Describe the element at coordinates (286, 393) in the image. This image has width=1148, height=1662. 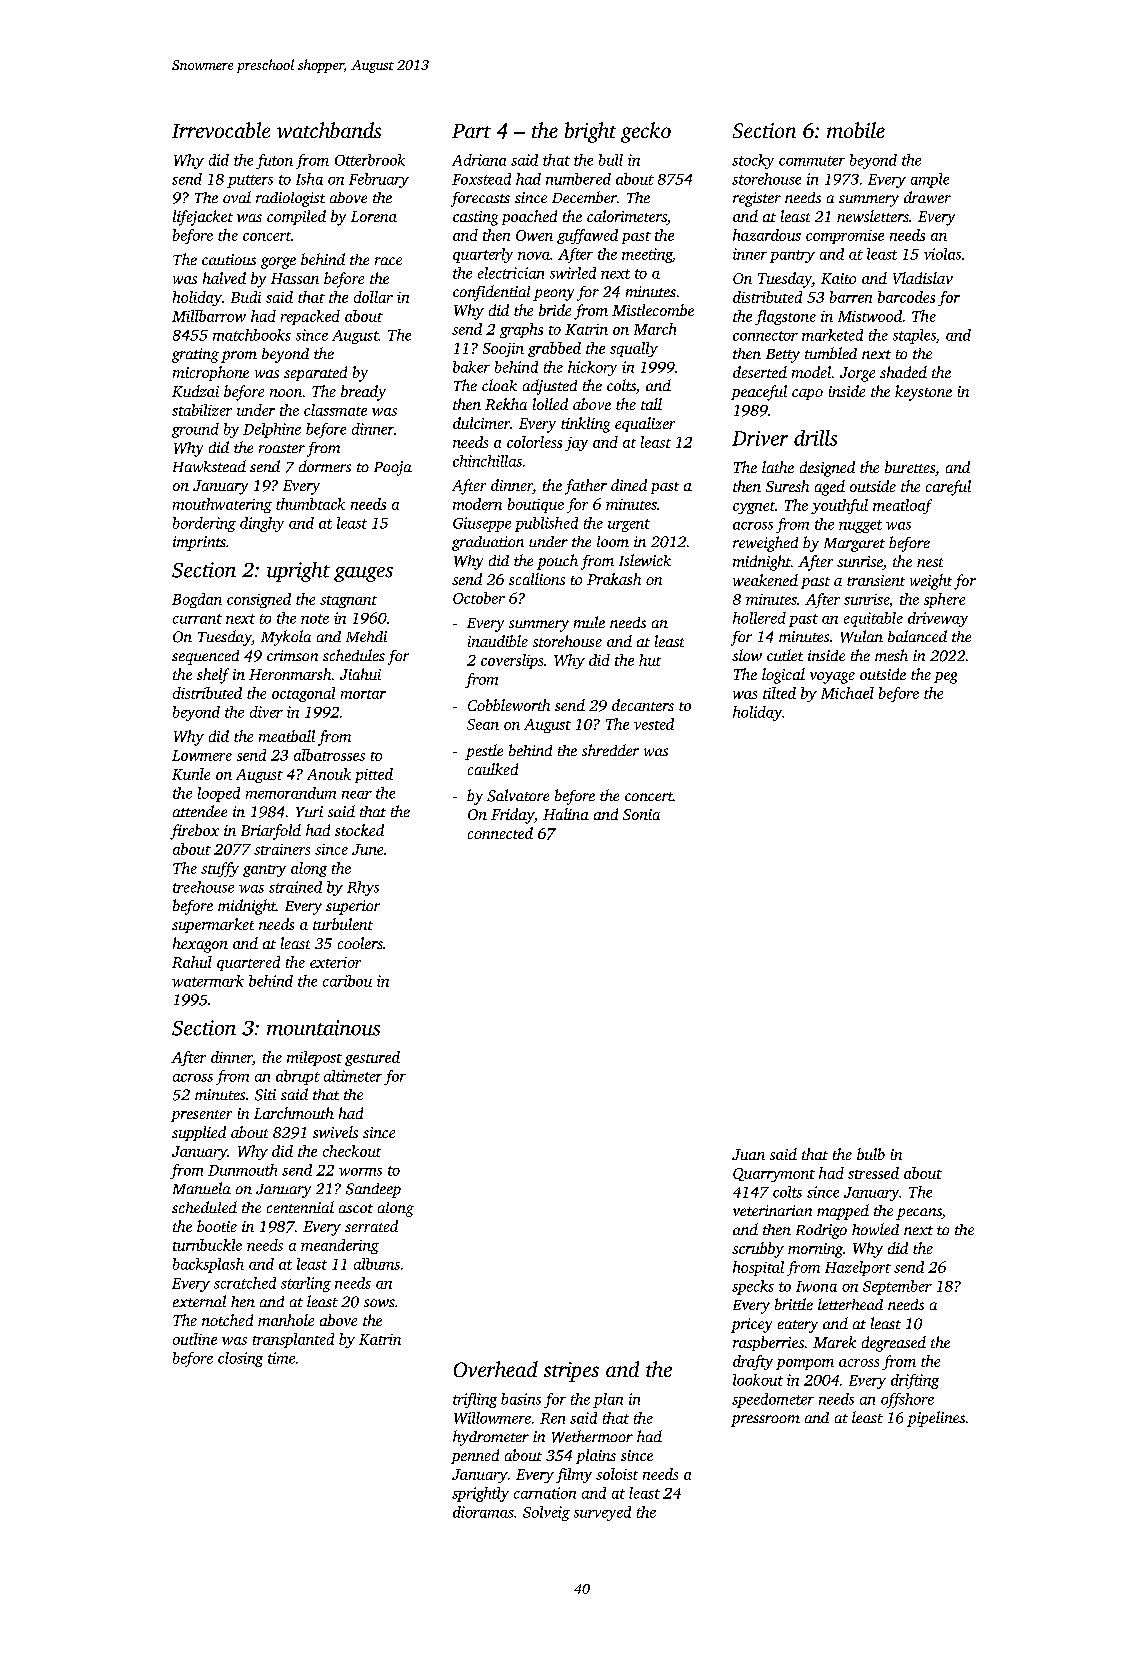
I see `noon` at that location.
